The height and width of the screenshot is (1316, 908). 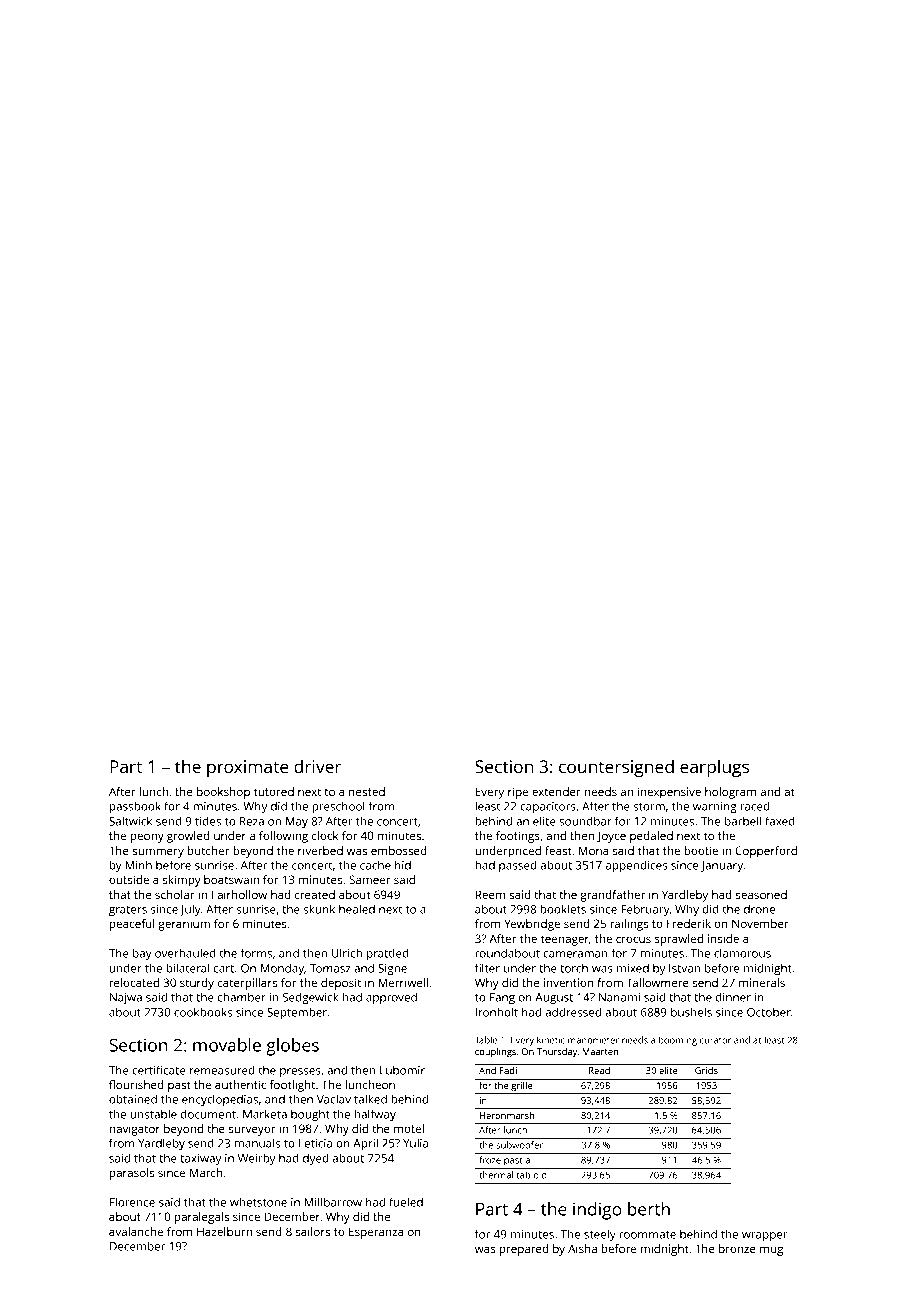 What do you see at coordinates (126, 999) in the screenshot?
I see `Najwa` at bounding box center [126, 999].
